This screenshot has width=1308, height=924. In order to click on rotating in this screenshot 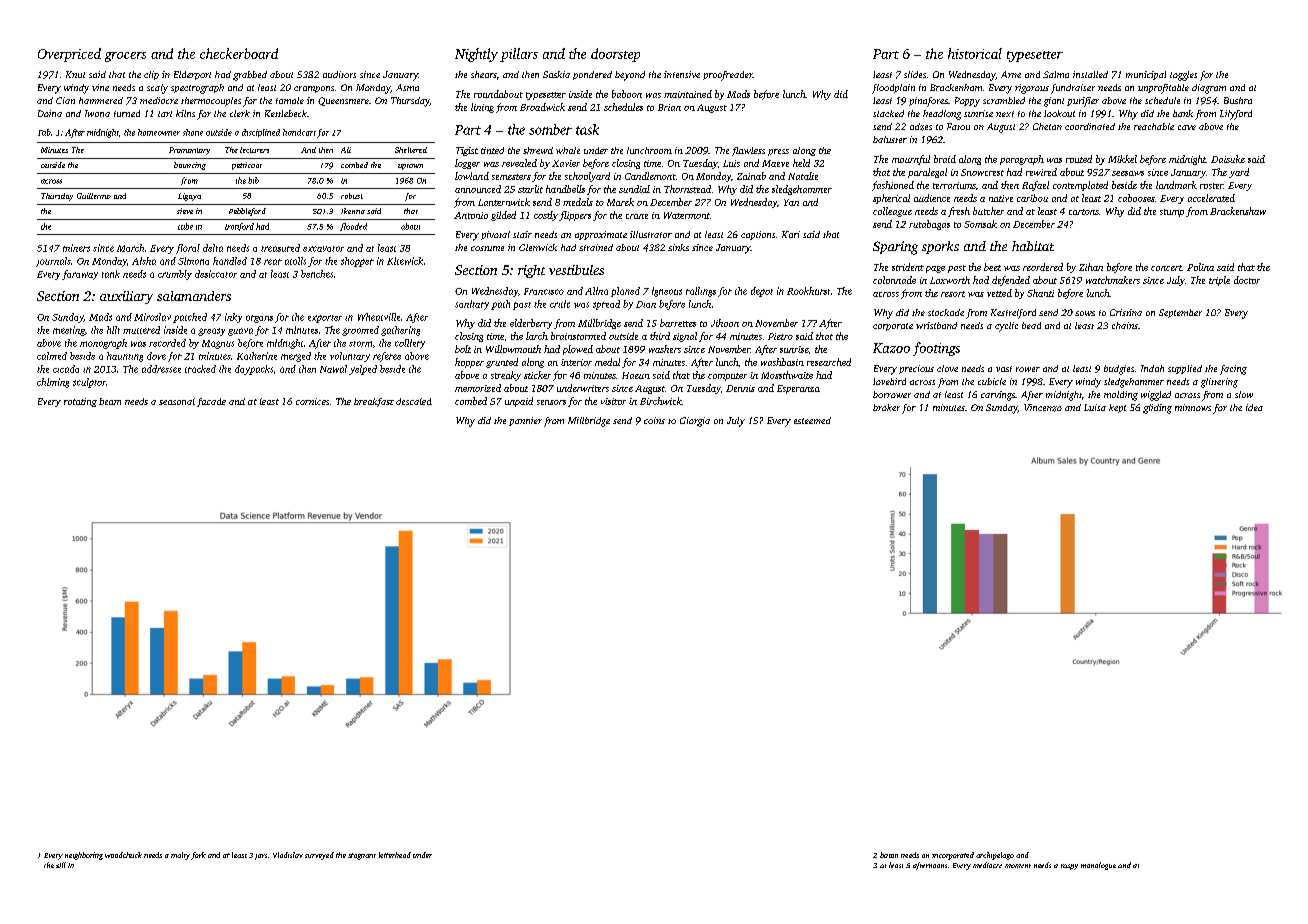, I will do `click(80, 402)`.
